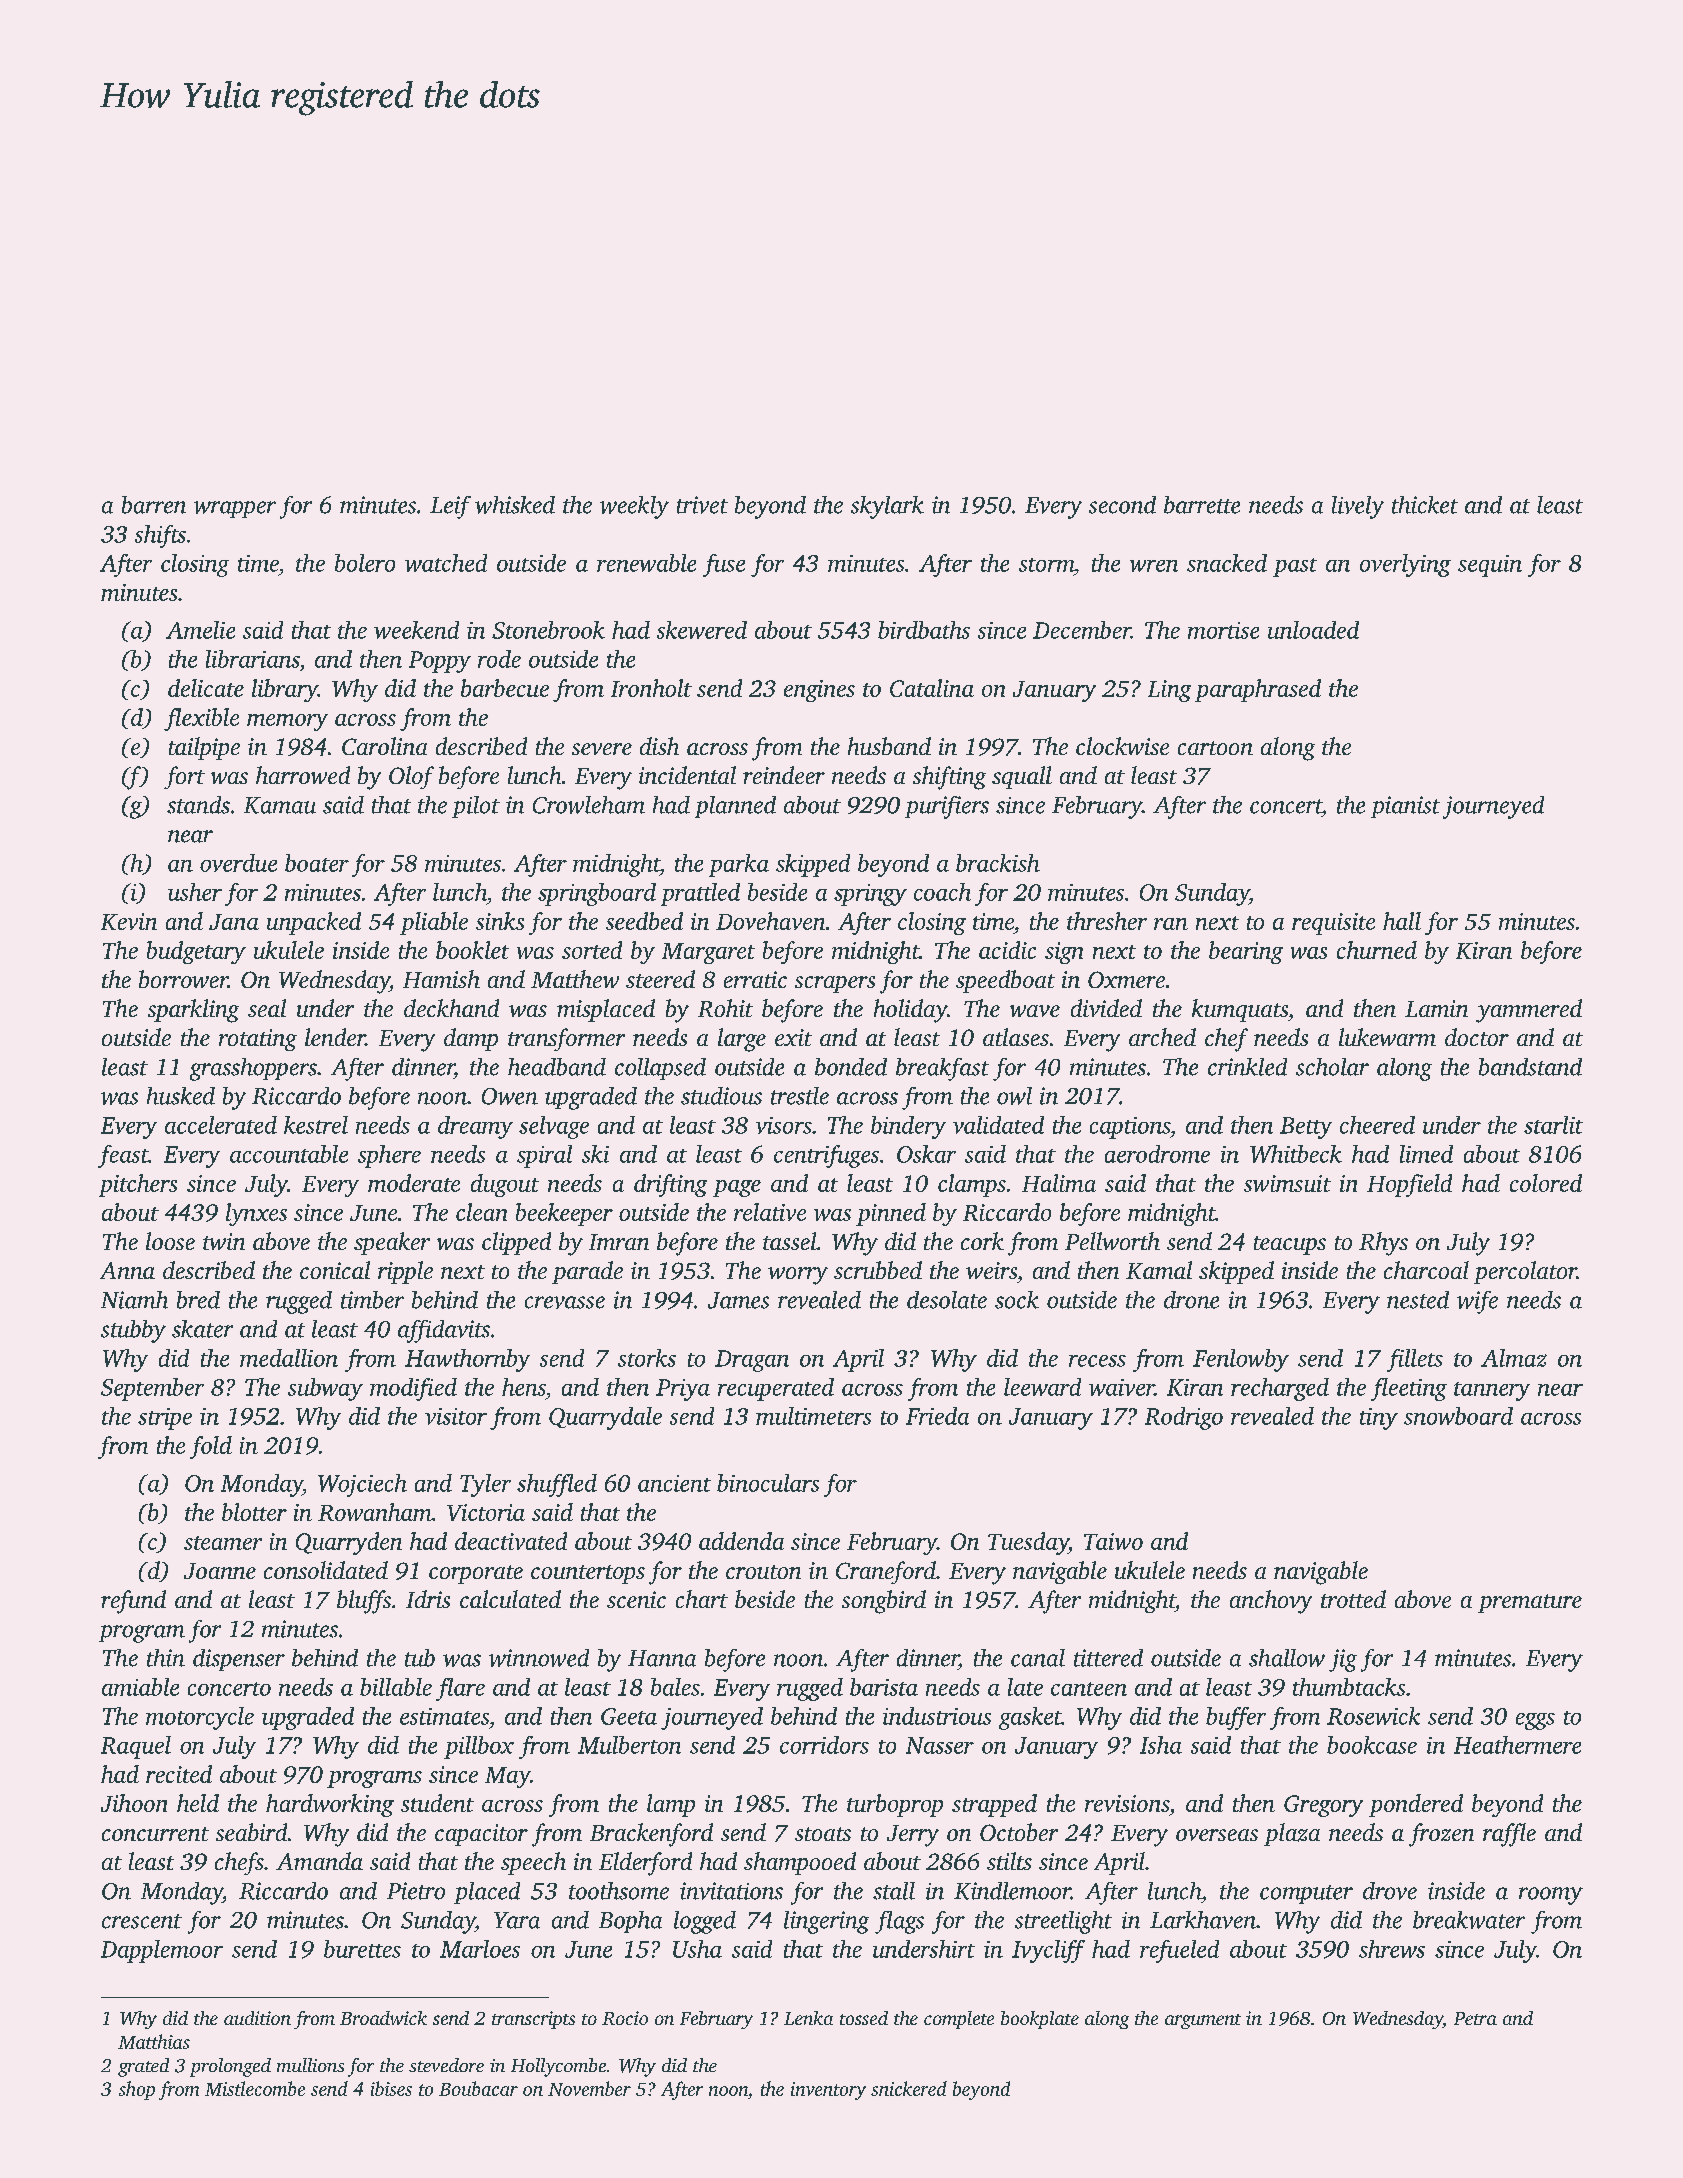  What do you see at coordinates (1247, 1067) in the screenshot?
I see `crinkled` at bounding box center [1247, 1067].
